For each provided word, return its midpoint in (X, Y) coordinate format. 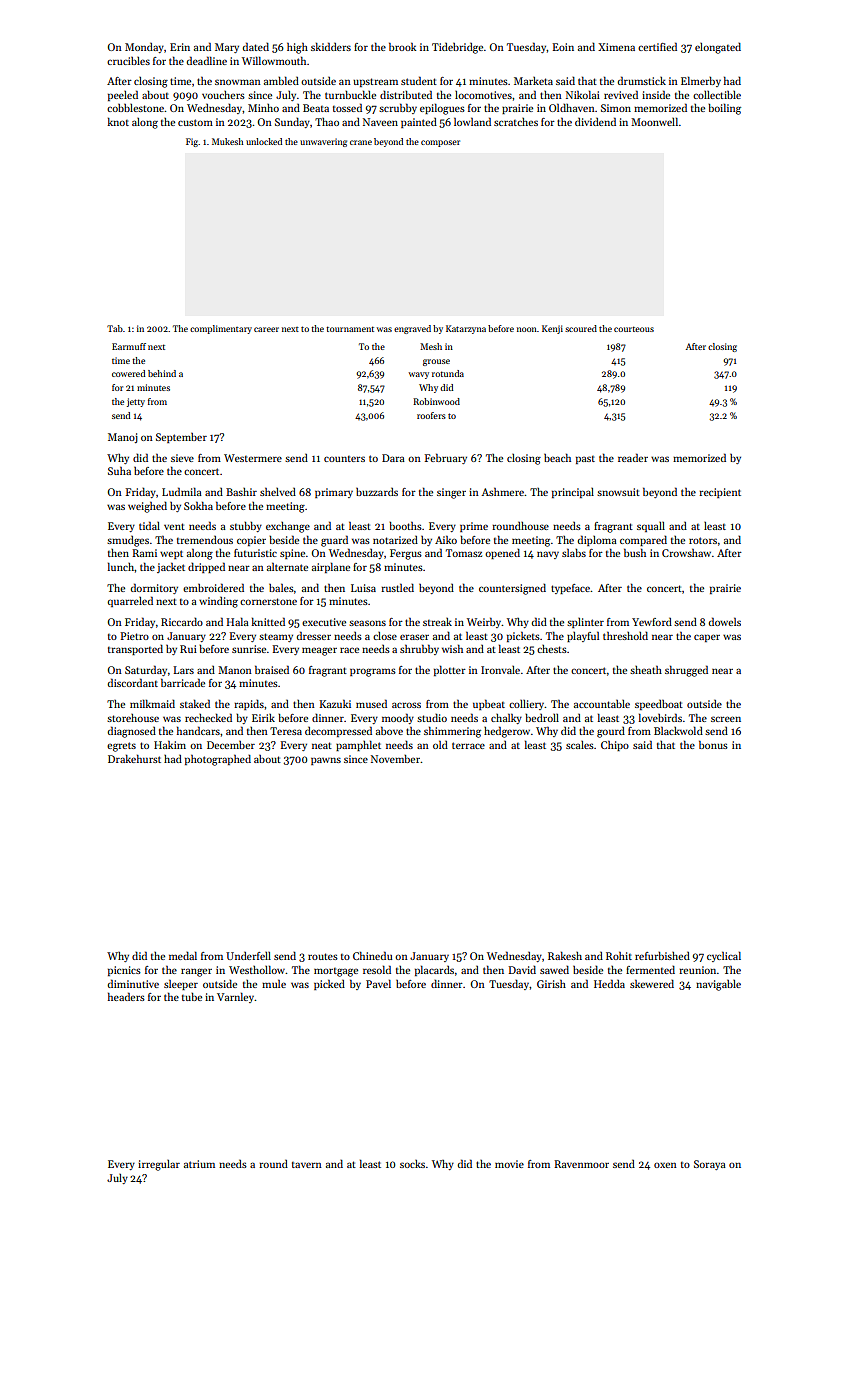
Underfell (248, 955)
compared (643, 540)
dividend (595, 121)
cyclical (724, 956)
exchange (288, 527)
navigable (718, 985)
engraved (412, 329)
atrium (199, 1164)
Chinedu (372, 955)
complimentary (221, 329)
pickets (523, 636)
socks (412, 1164)
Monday (144, 47)
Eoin (563, 47)
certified (657, 46)
